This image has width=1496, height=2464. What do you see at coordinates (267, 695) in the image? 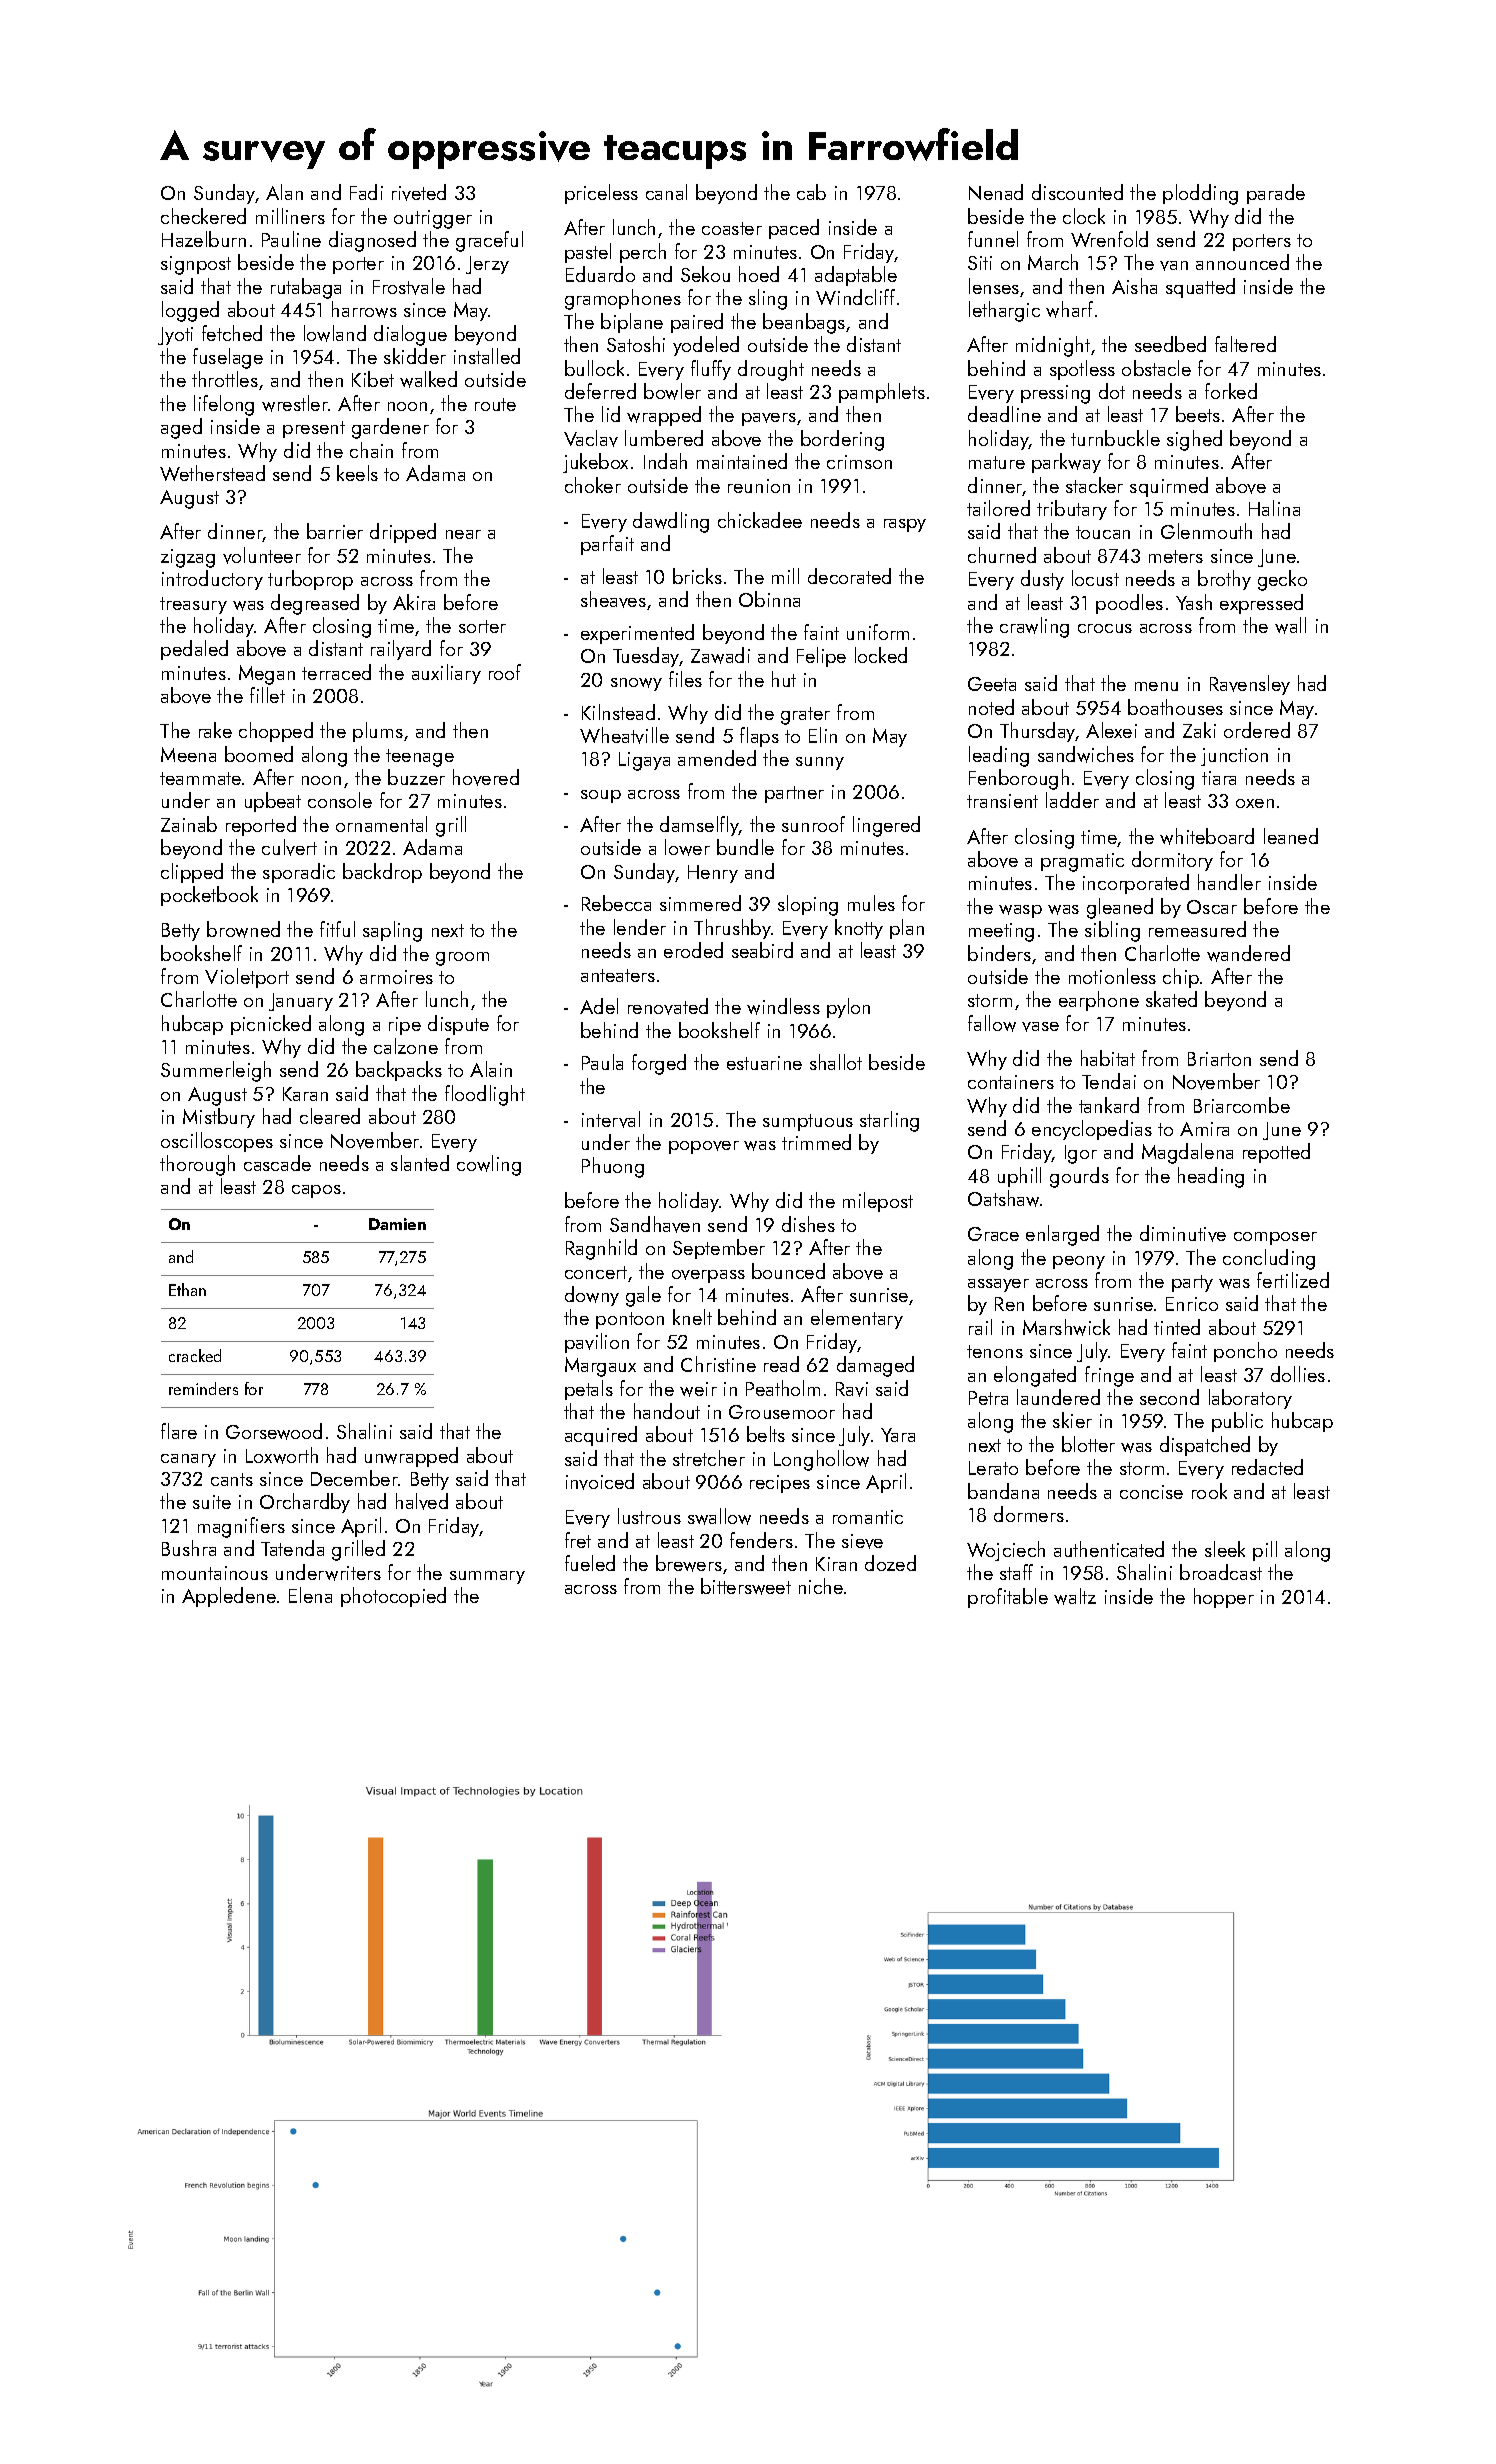
I see `fillet` at bounding box center [267, 695].
